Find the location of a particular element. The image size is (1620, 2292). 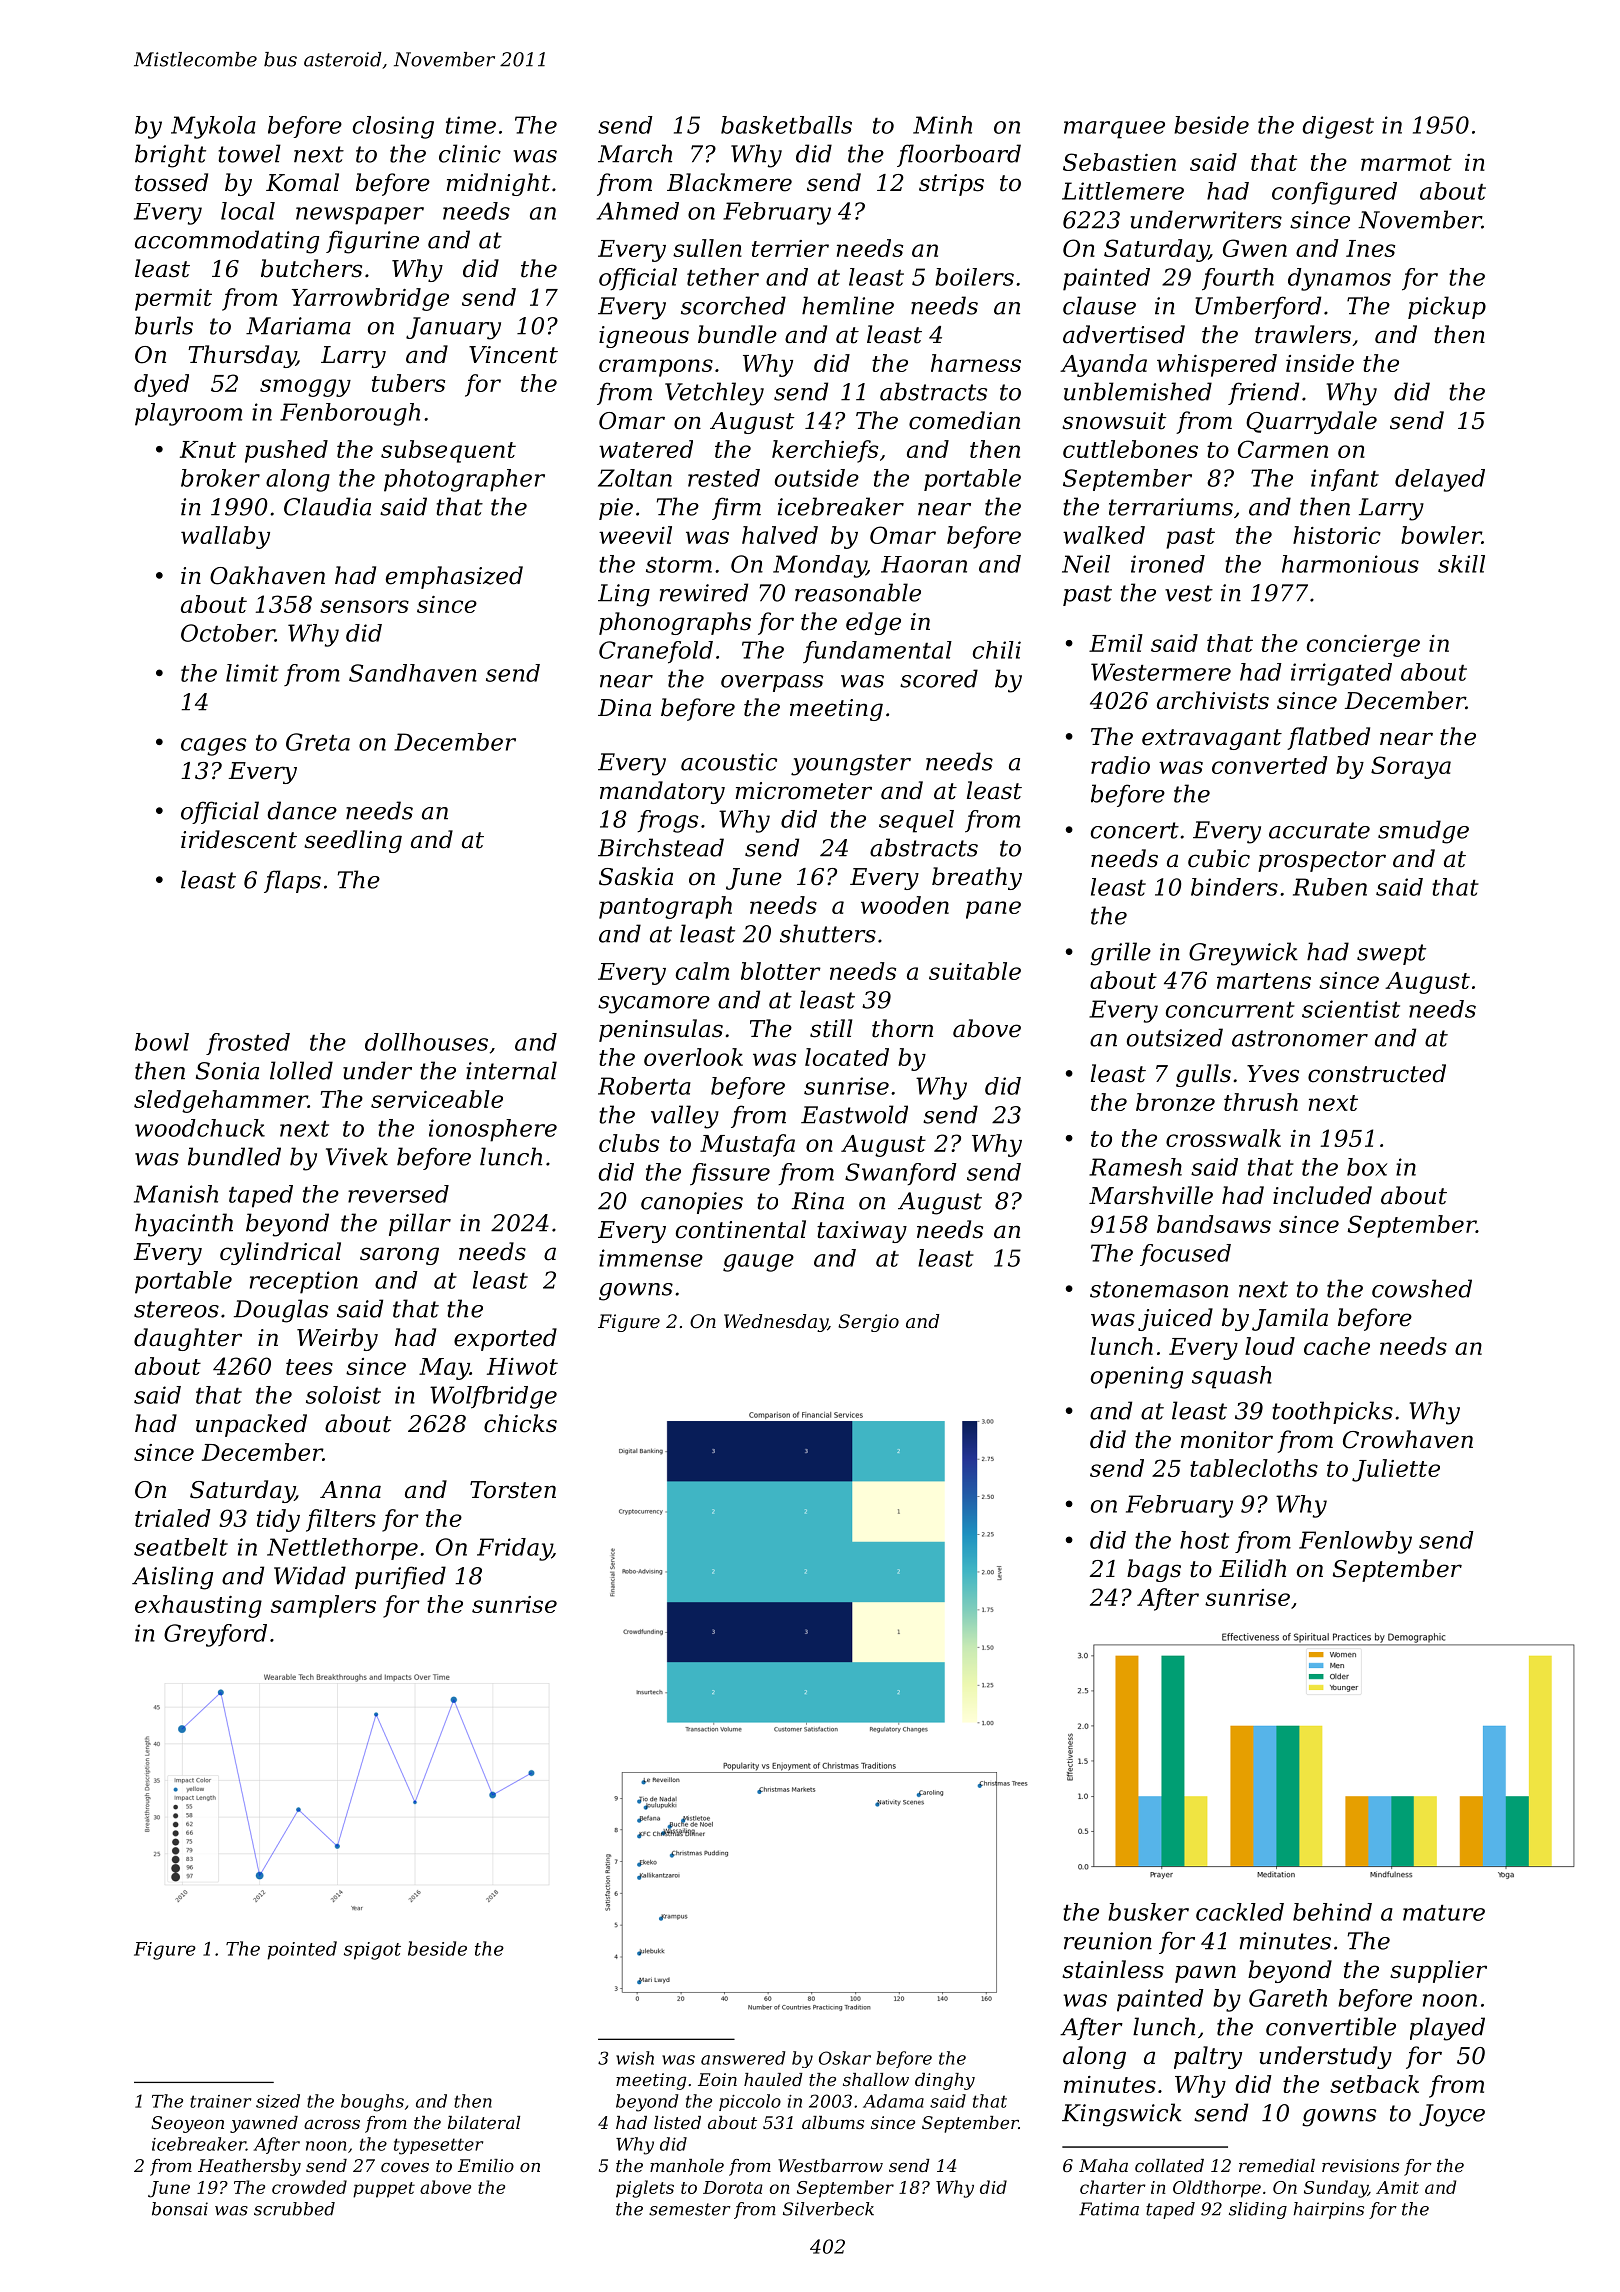

opening is located at coordinates (1137, 1377).
